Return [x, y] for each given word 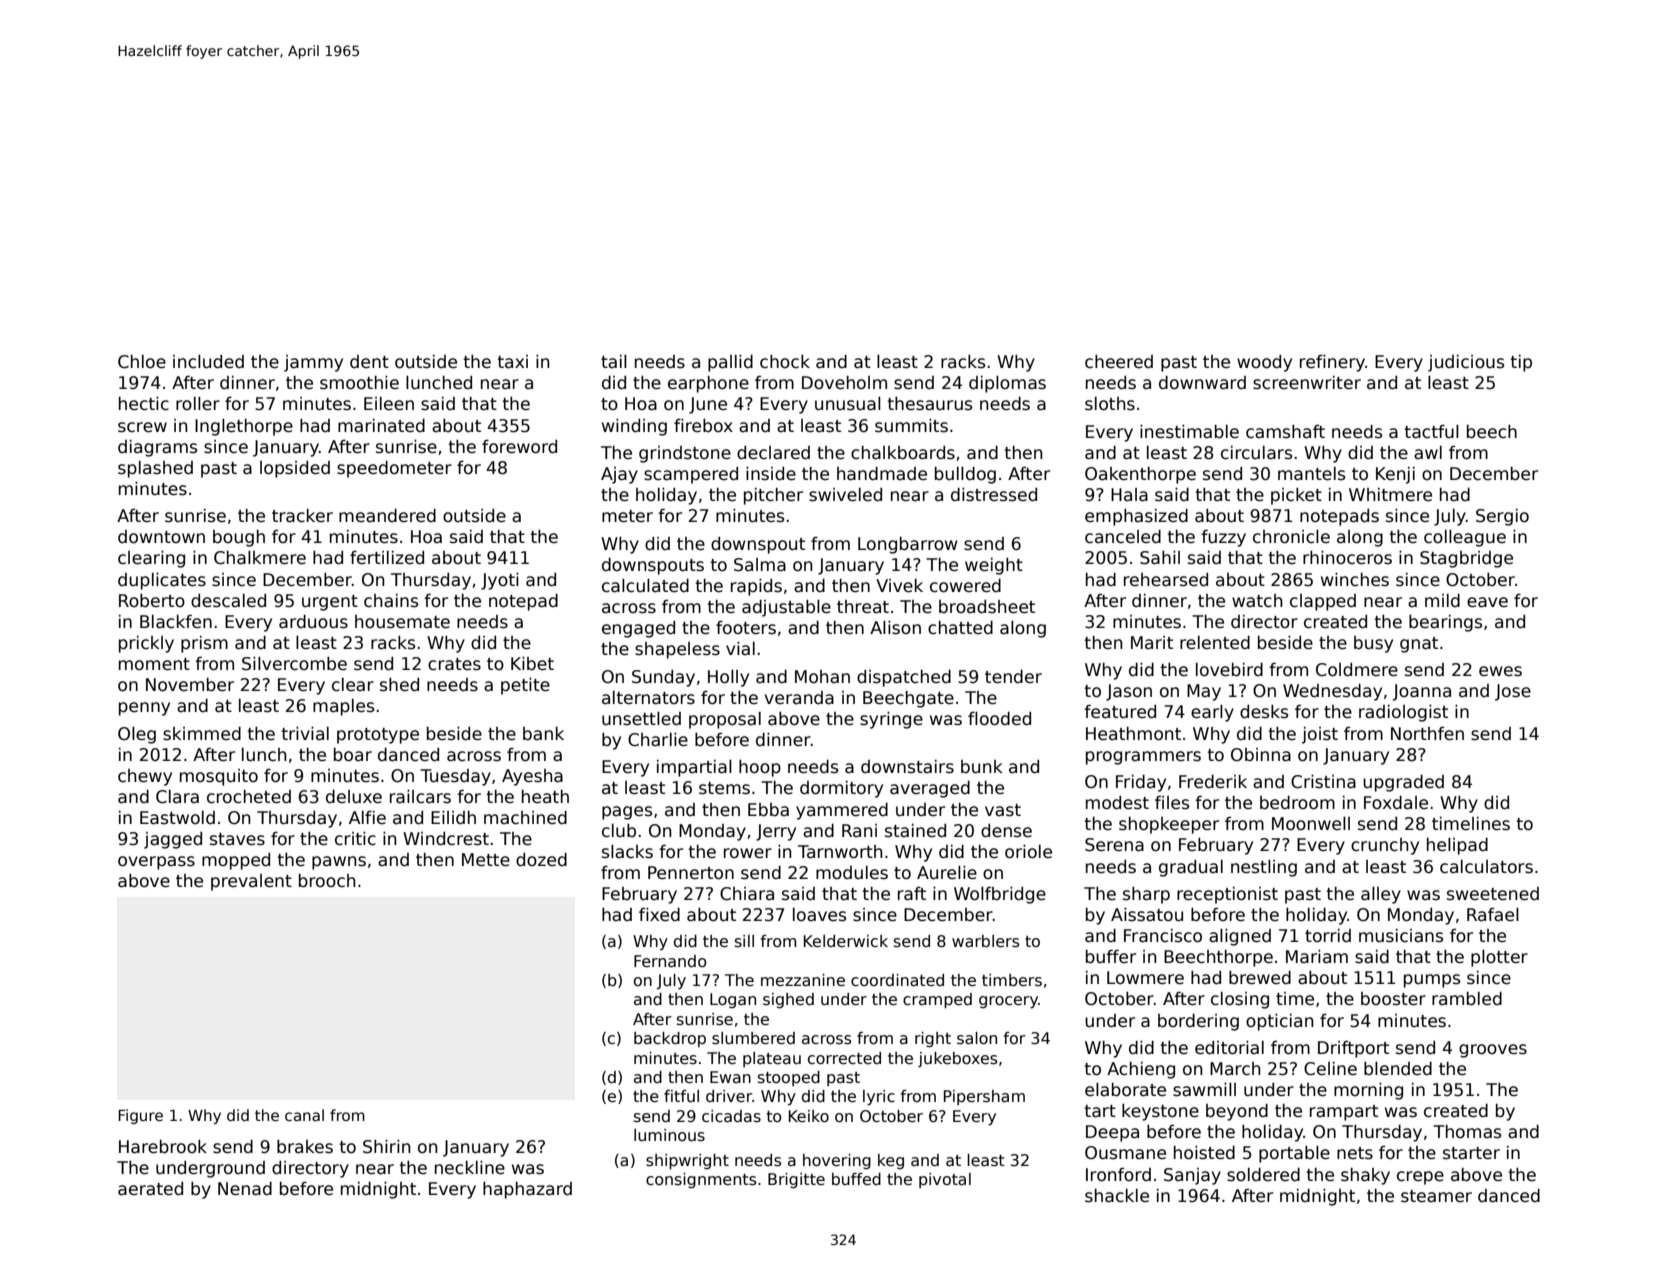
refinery [1332, 363]
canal [304, 1115]
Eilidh [453, 817]
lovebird [1229, 670]
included [208, 362]
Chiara [747, 894]
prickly [146, 644]
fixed [659, 914]
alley [1381, 895]
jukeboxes [958, 1059]
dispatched [904, 678]
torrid [1328, 936]
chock [785, 362]
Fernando [670, 961]
